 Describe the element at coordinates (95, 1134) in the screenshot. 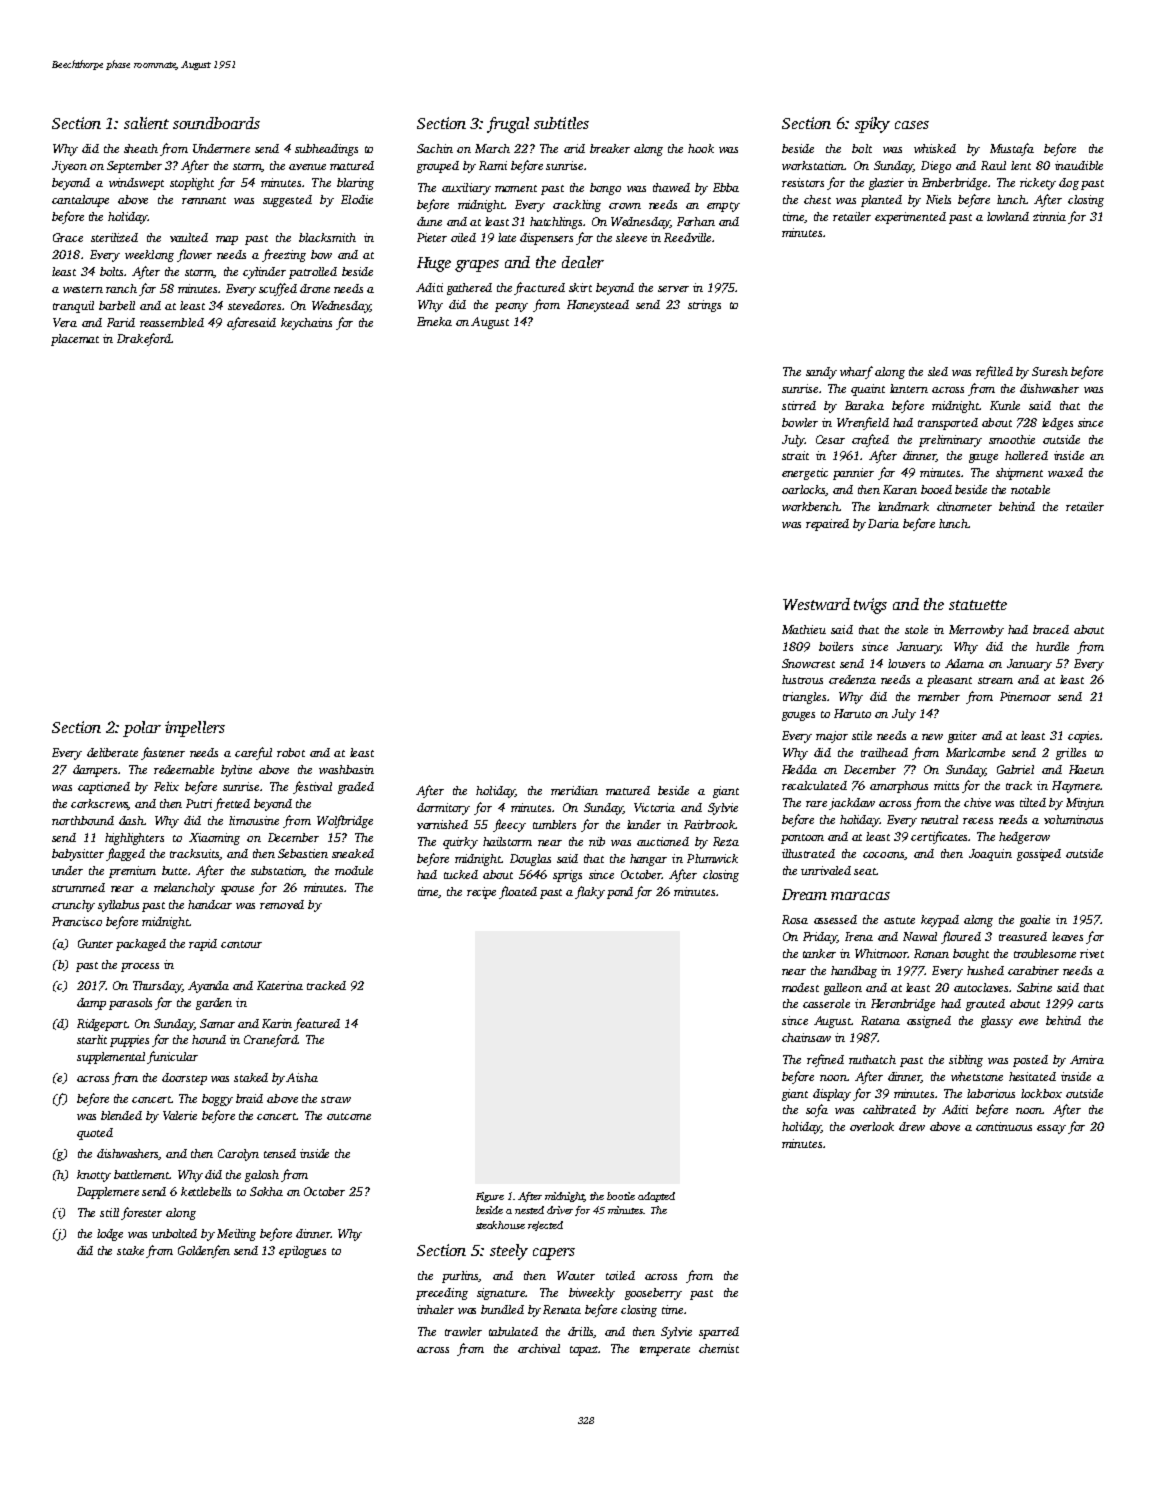

I see `quoted` at that location.
